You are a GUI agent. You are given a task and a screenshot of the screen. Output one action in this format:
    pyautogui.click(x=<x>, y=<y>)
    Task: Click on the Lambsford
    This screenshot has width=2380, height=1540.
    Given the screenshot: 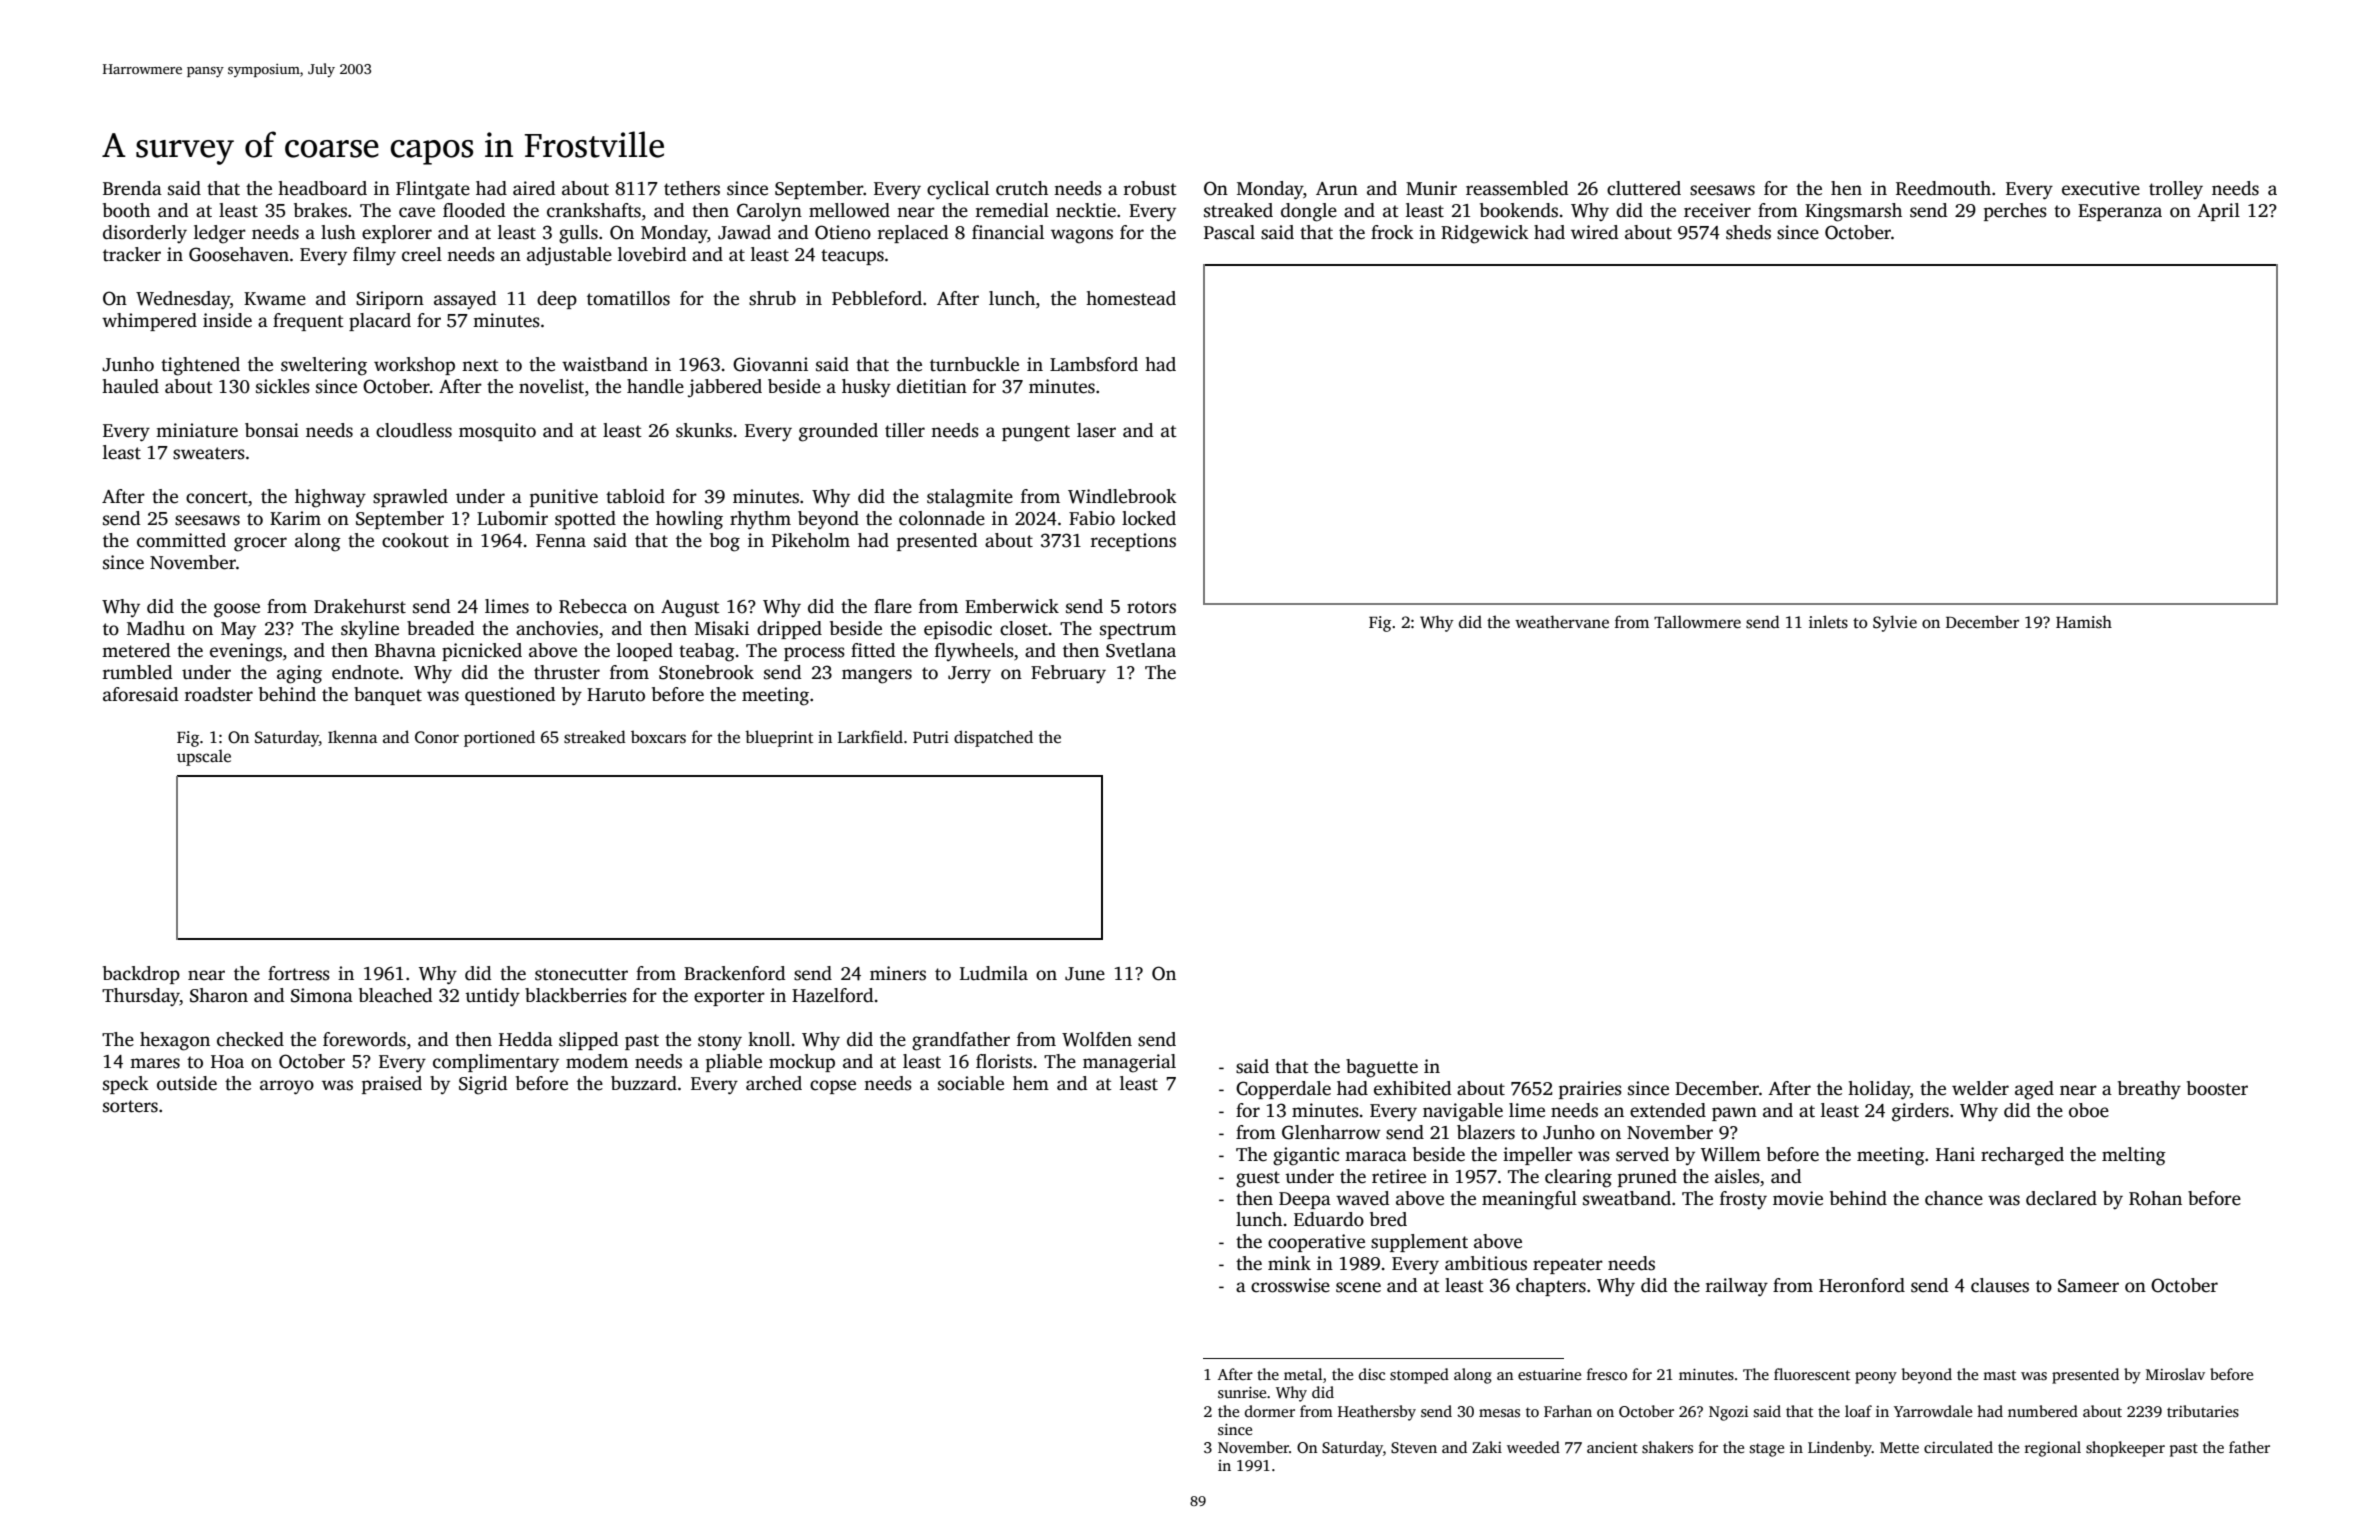 What is the action you would take?
    pyautogui.click(x=1094, y=364)
